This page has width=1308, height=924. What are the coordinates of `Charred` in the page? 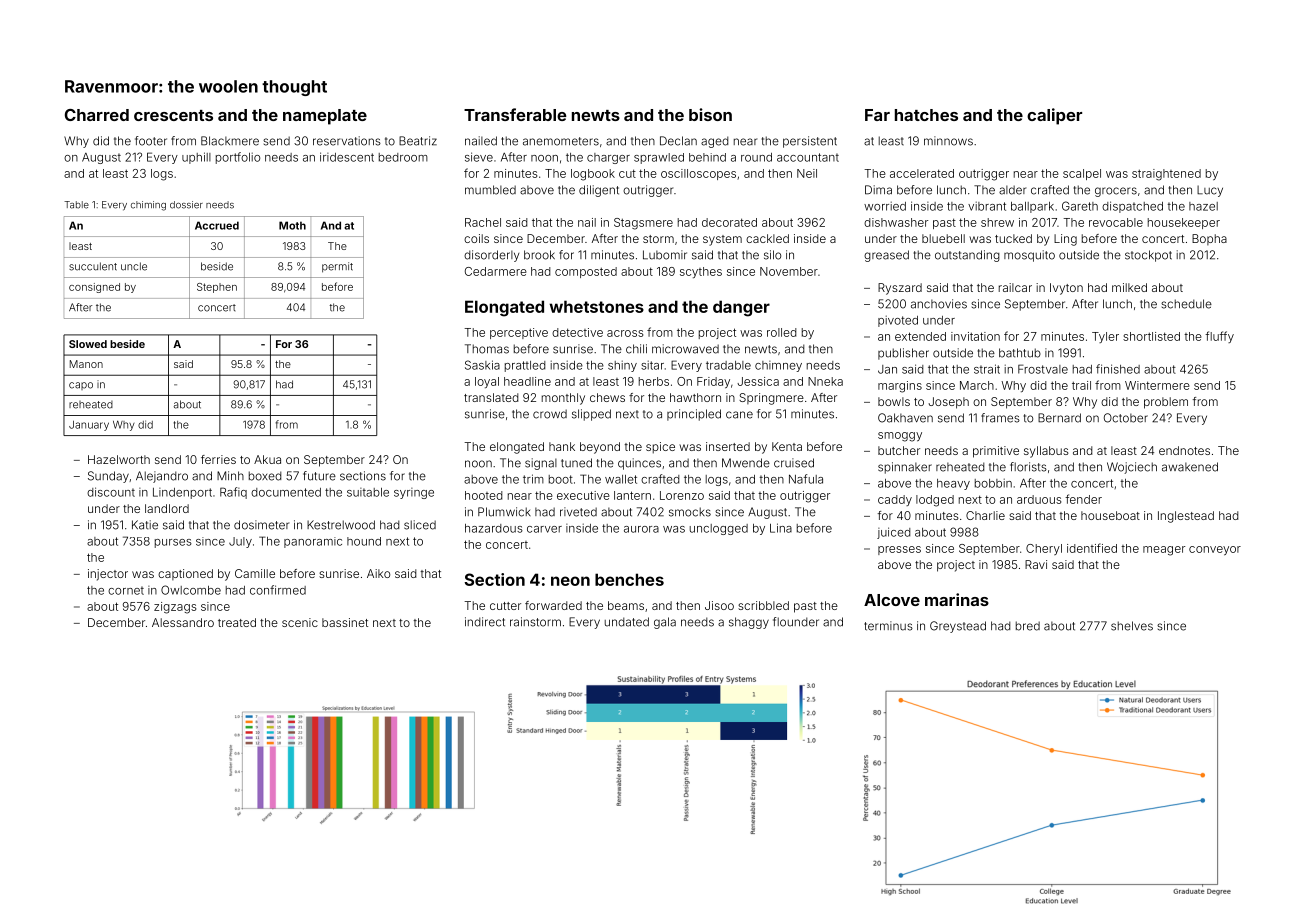 It's located at (97, 115).
